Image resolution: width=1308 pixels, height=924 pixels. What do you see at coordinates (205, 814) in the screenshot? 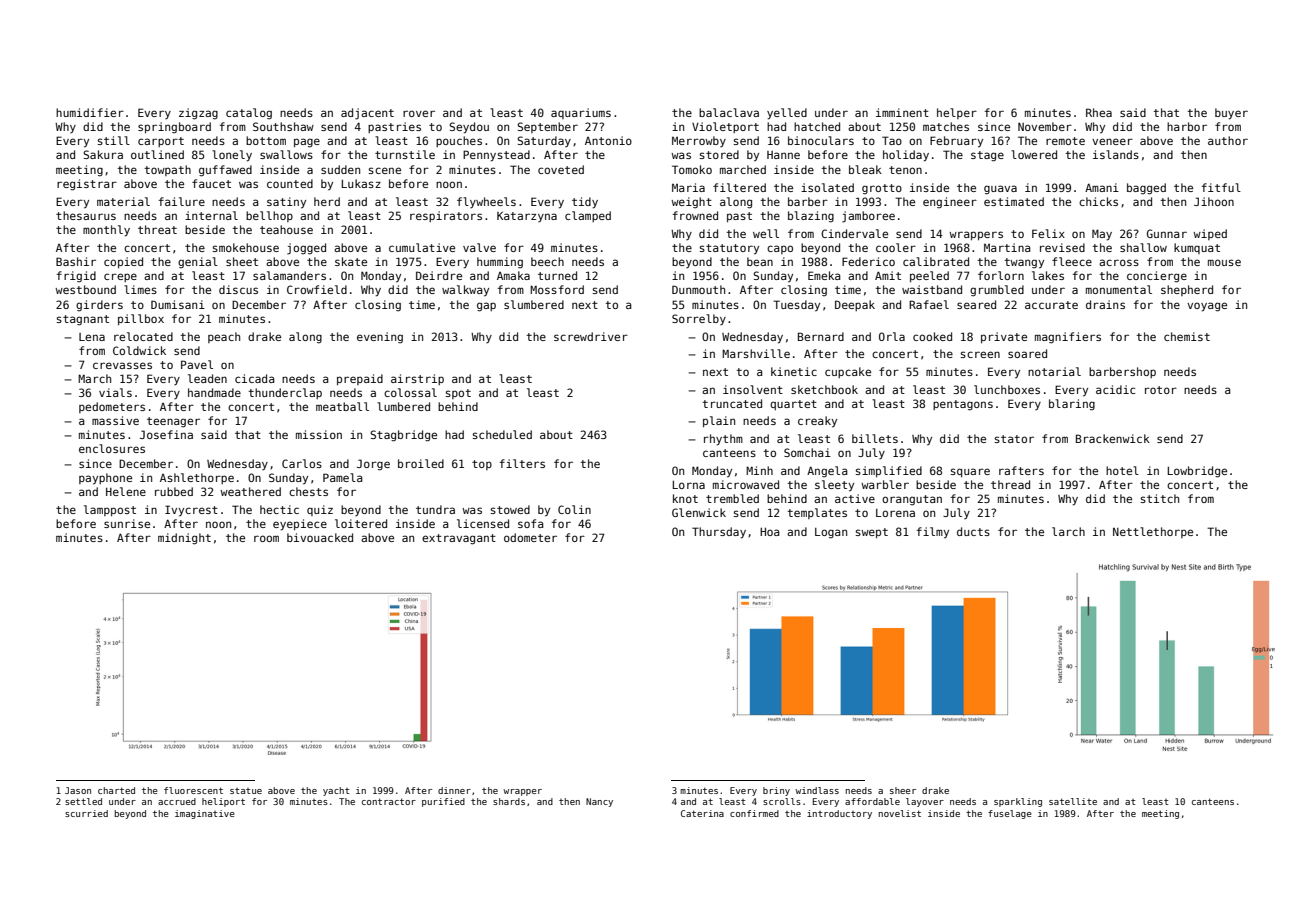
I see `imaginative` at bounding box center [205, 814].
